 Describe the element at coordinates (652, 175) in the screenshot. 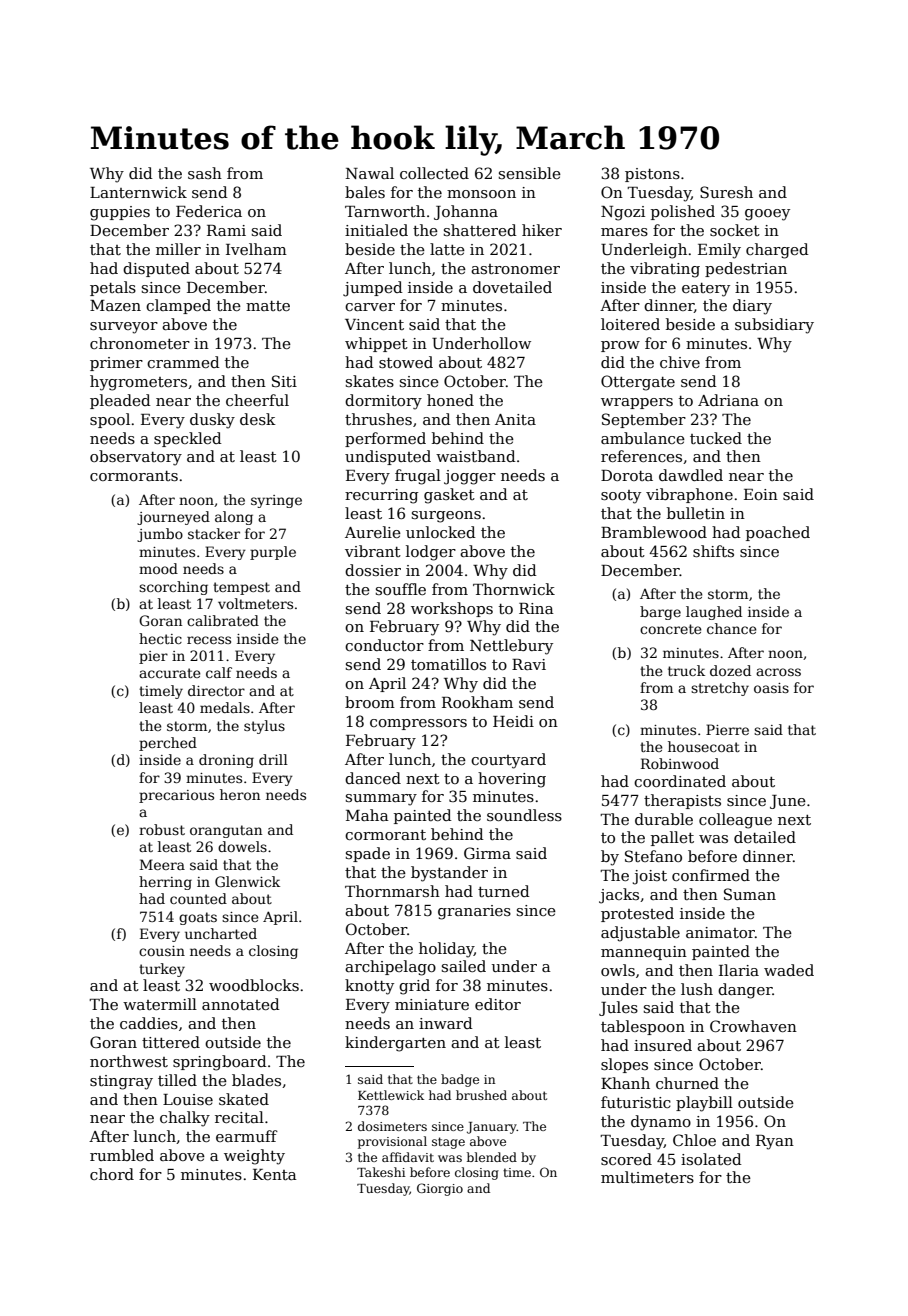

I see `pistons` at that location.
